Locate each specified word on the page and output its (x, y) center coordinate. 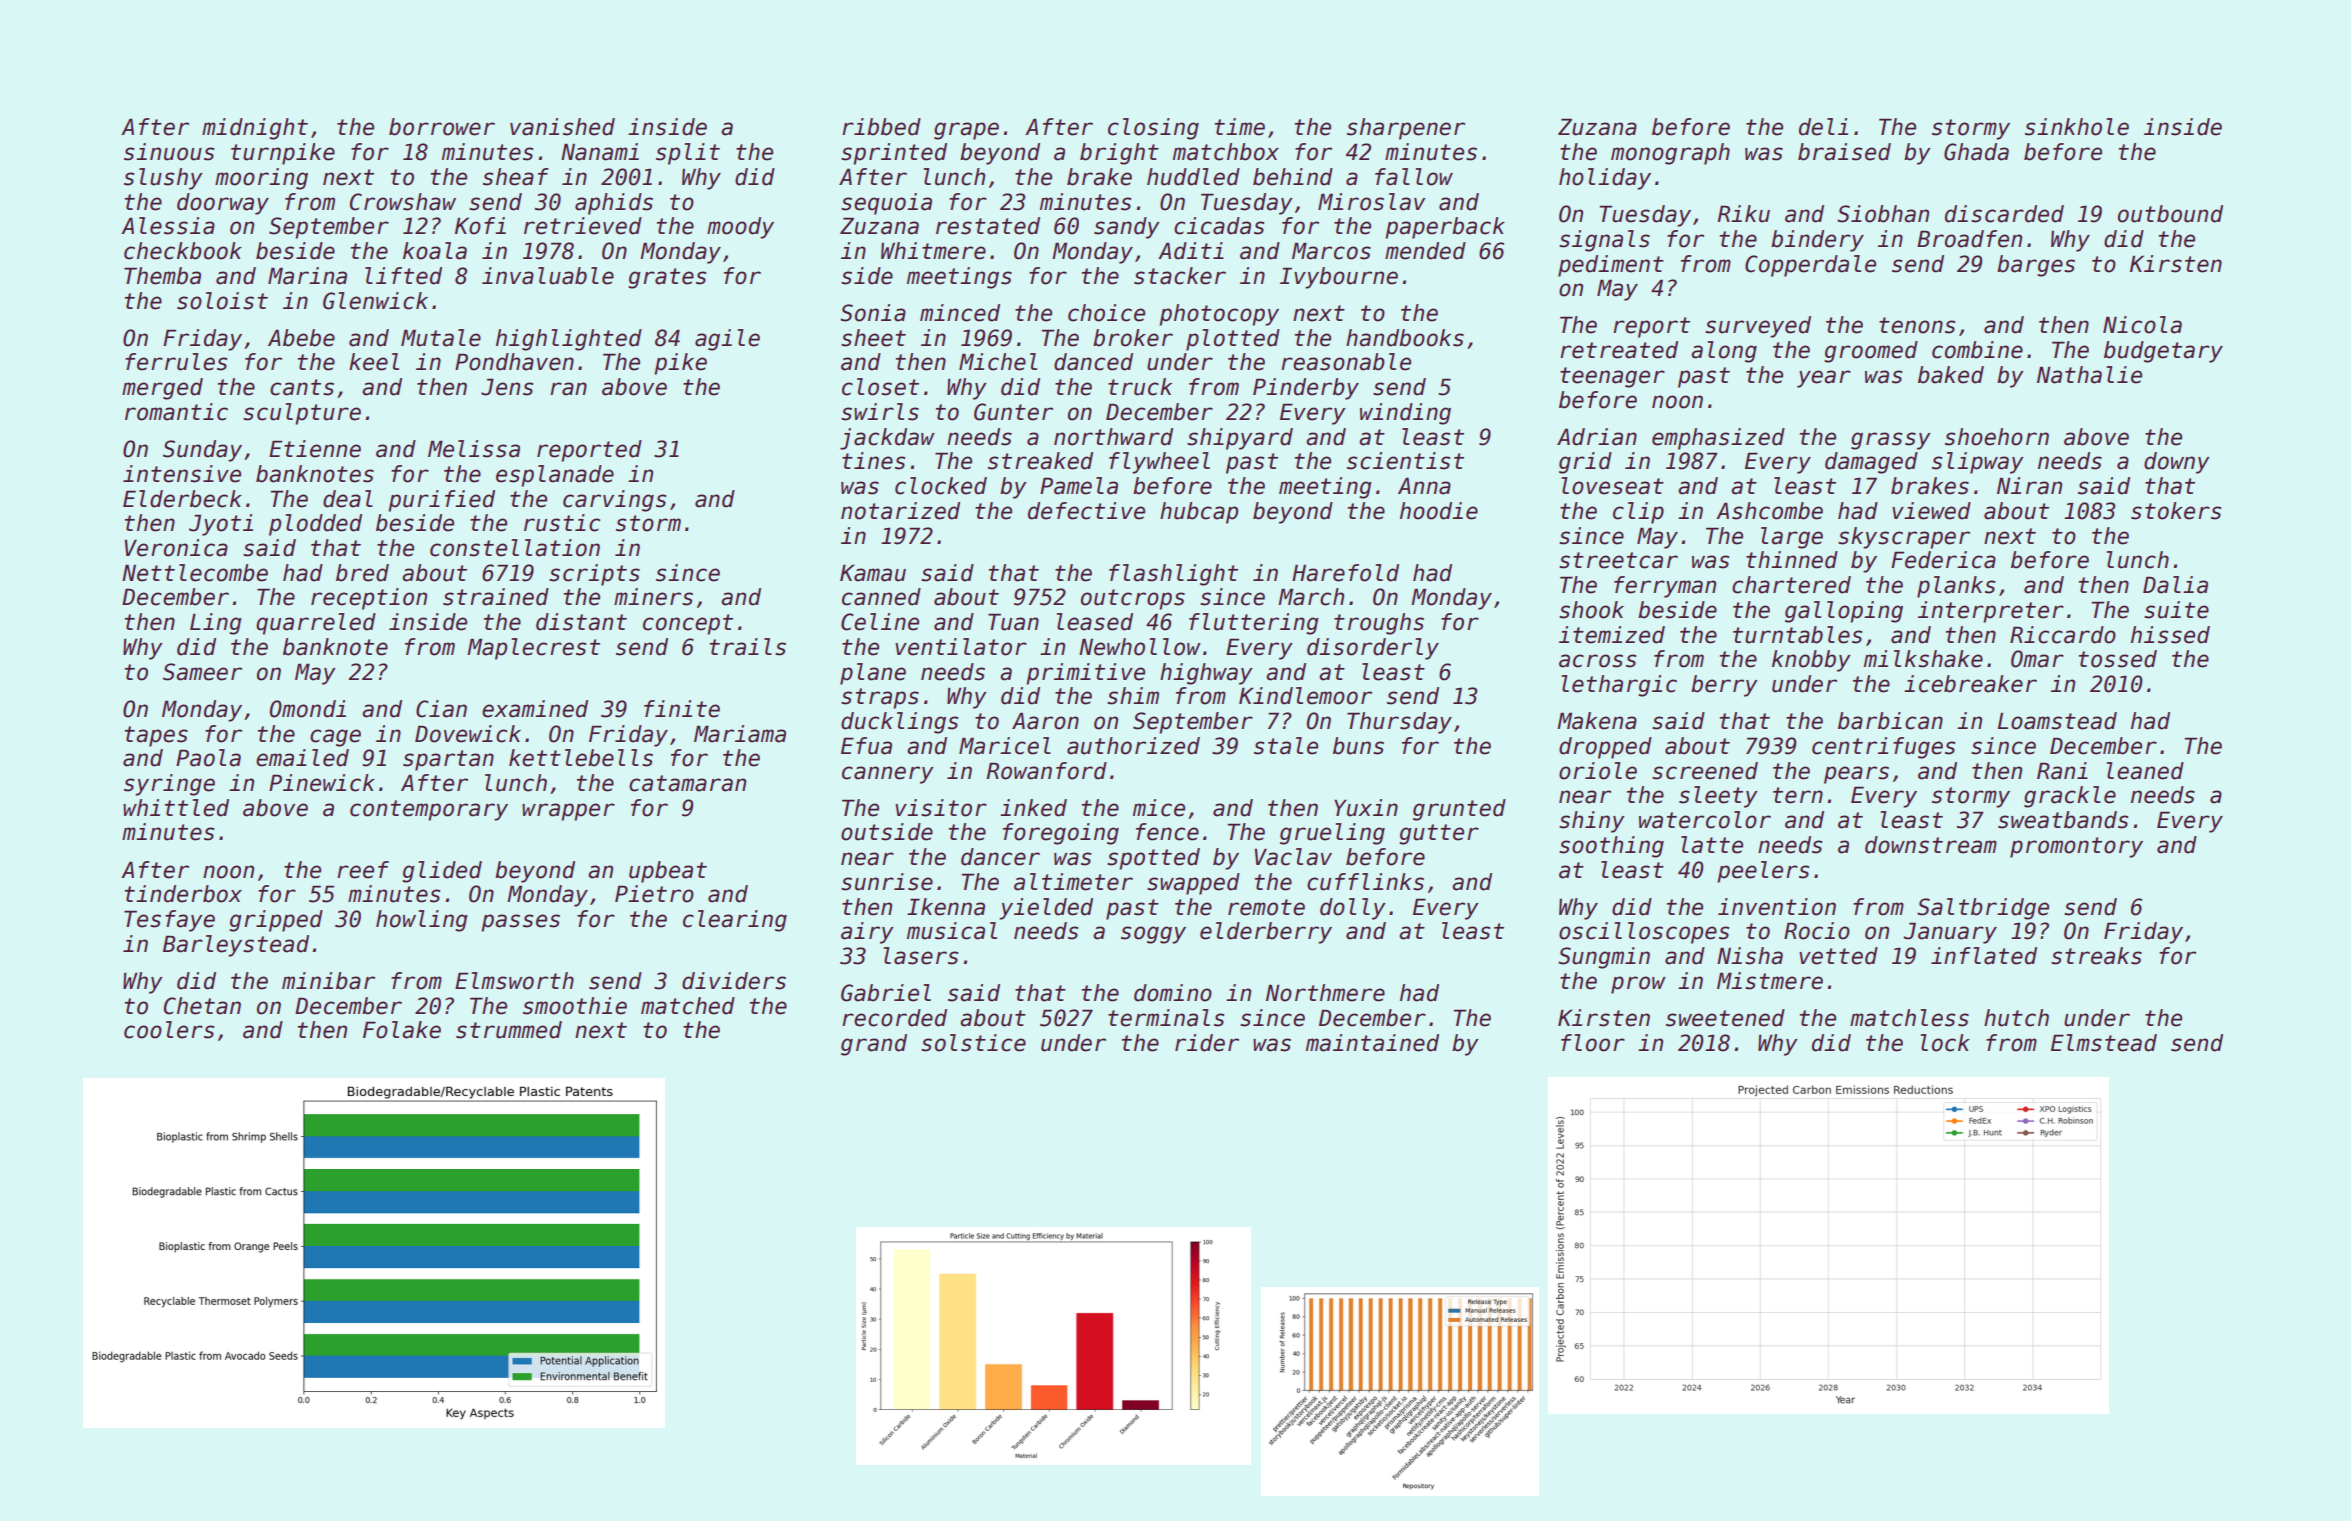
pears (1856, 775)
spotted (1153, 859)
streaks (2096, 956)
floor (1593, 1043)
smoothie (575, 1006)
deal (348, 499)
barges (2036, 266)
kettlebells (581, 758)
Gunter (1013, 412)
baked (1951, 375)
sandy (1127, 228)
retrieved (583, 226)
